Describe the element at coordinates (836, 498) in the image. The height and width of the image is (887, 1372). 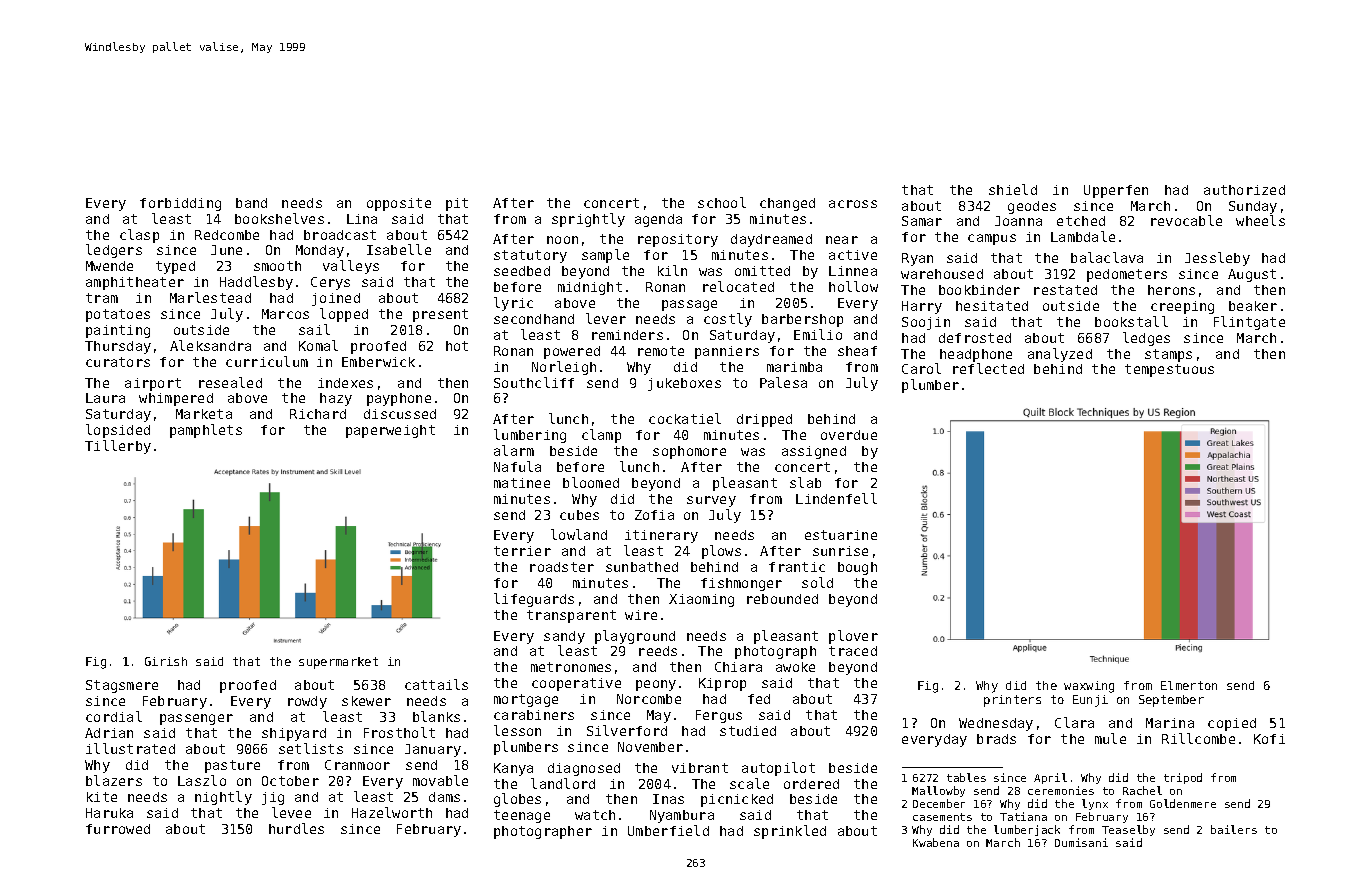
I see `Lindenfell` at that location.
